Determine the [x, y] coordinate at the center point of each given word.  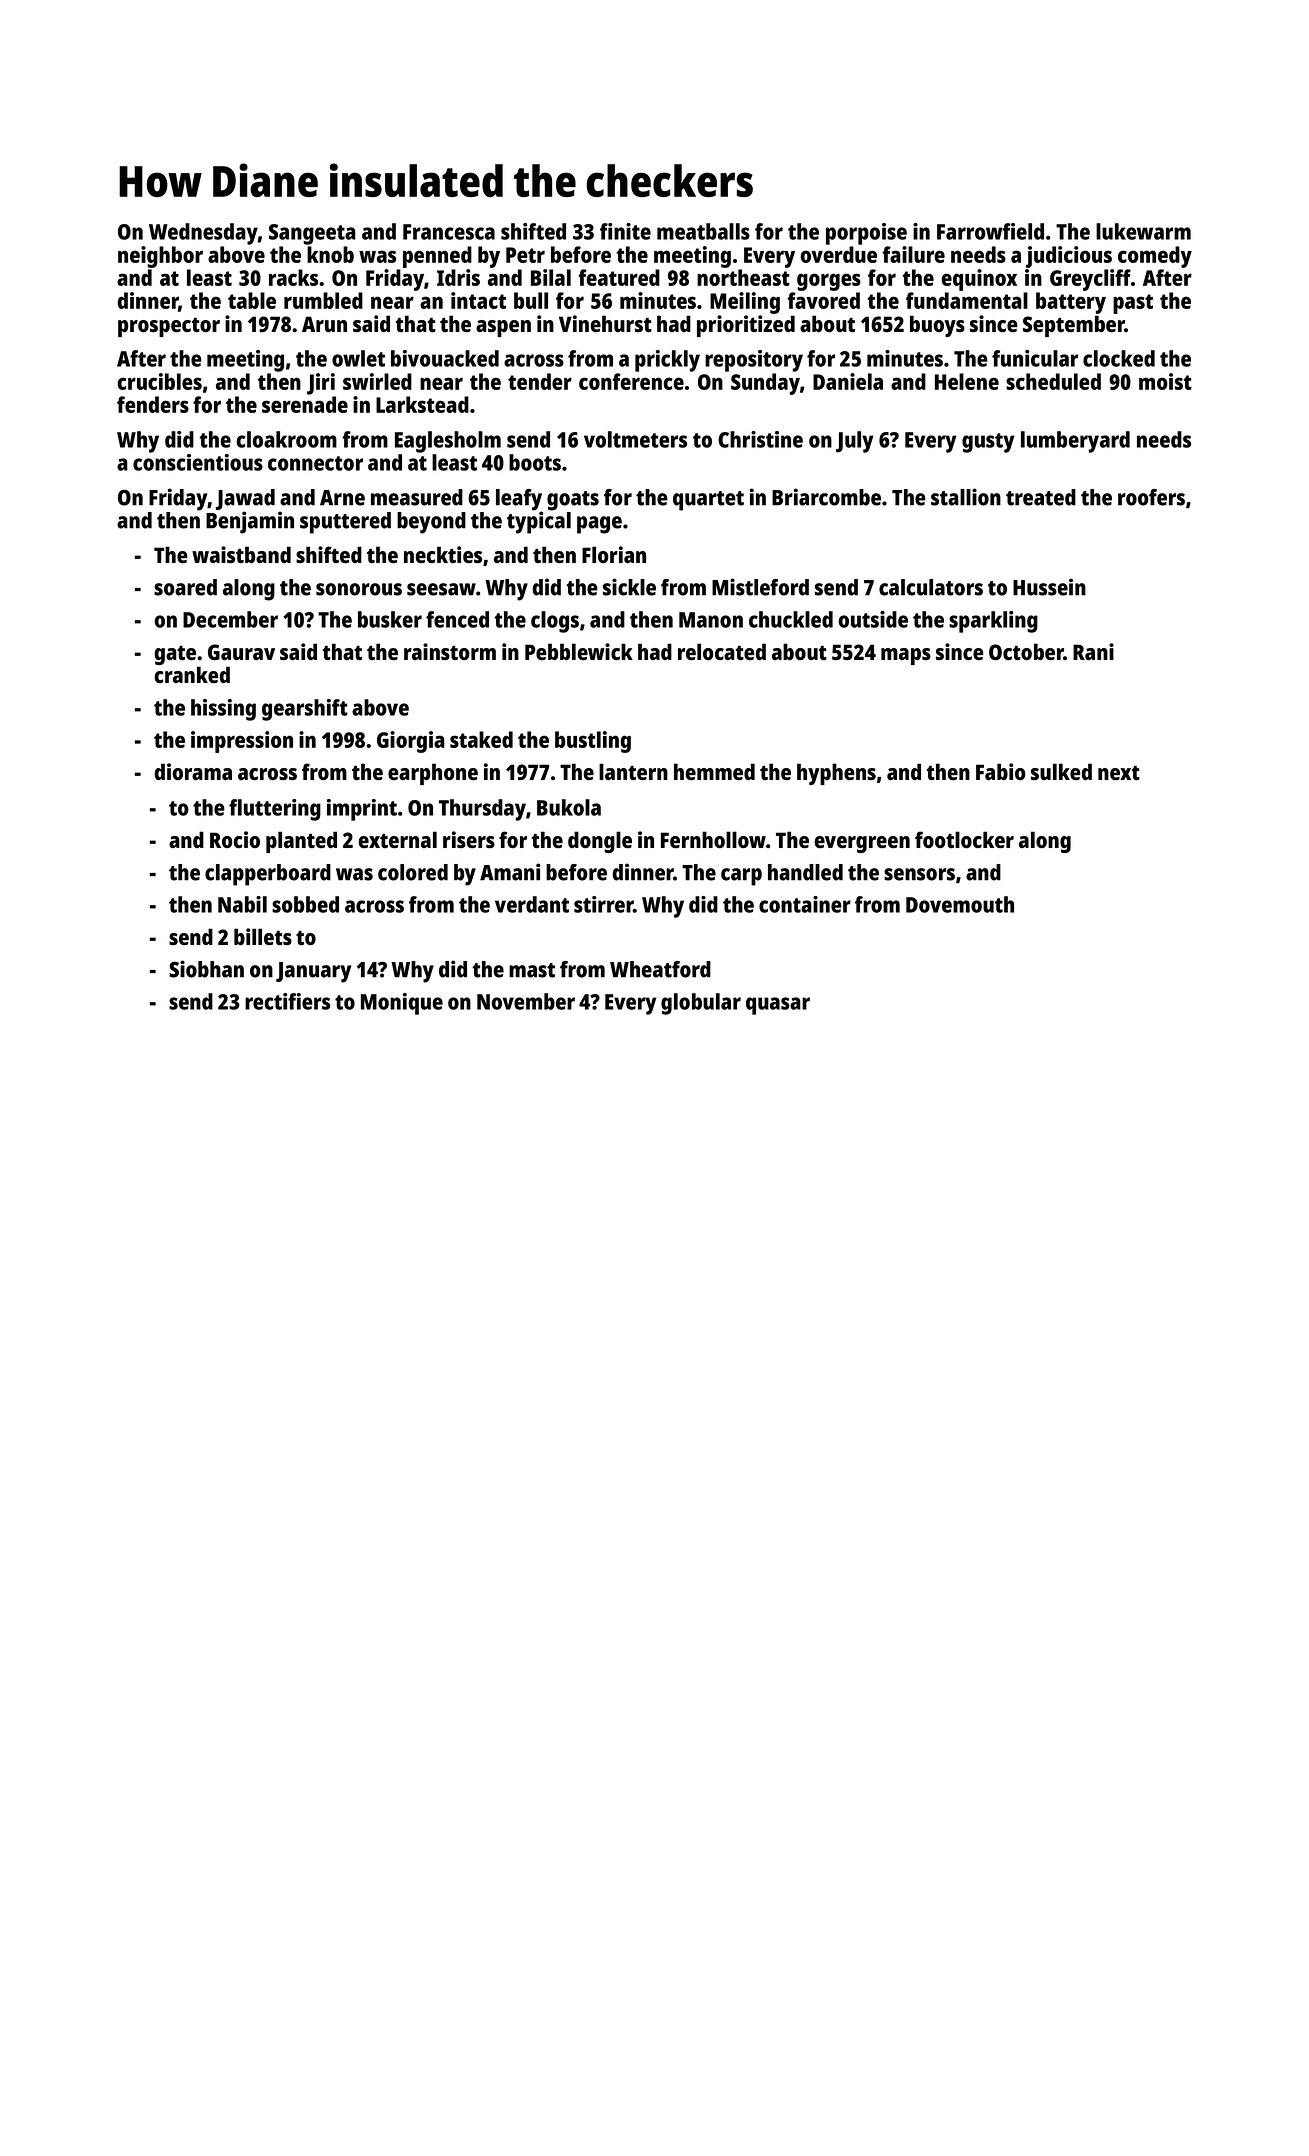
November [526, 1001]
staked [481, 739]
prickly [667, 361]
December [230, 619]
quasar [778, 1006]
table [252, 300]
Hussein [1049, 587]
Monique [402, 1004]
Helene [967, 381]
